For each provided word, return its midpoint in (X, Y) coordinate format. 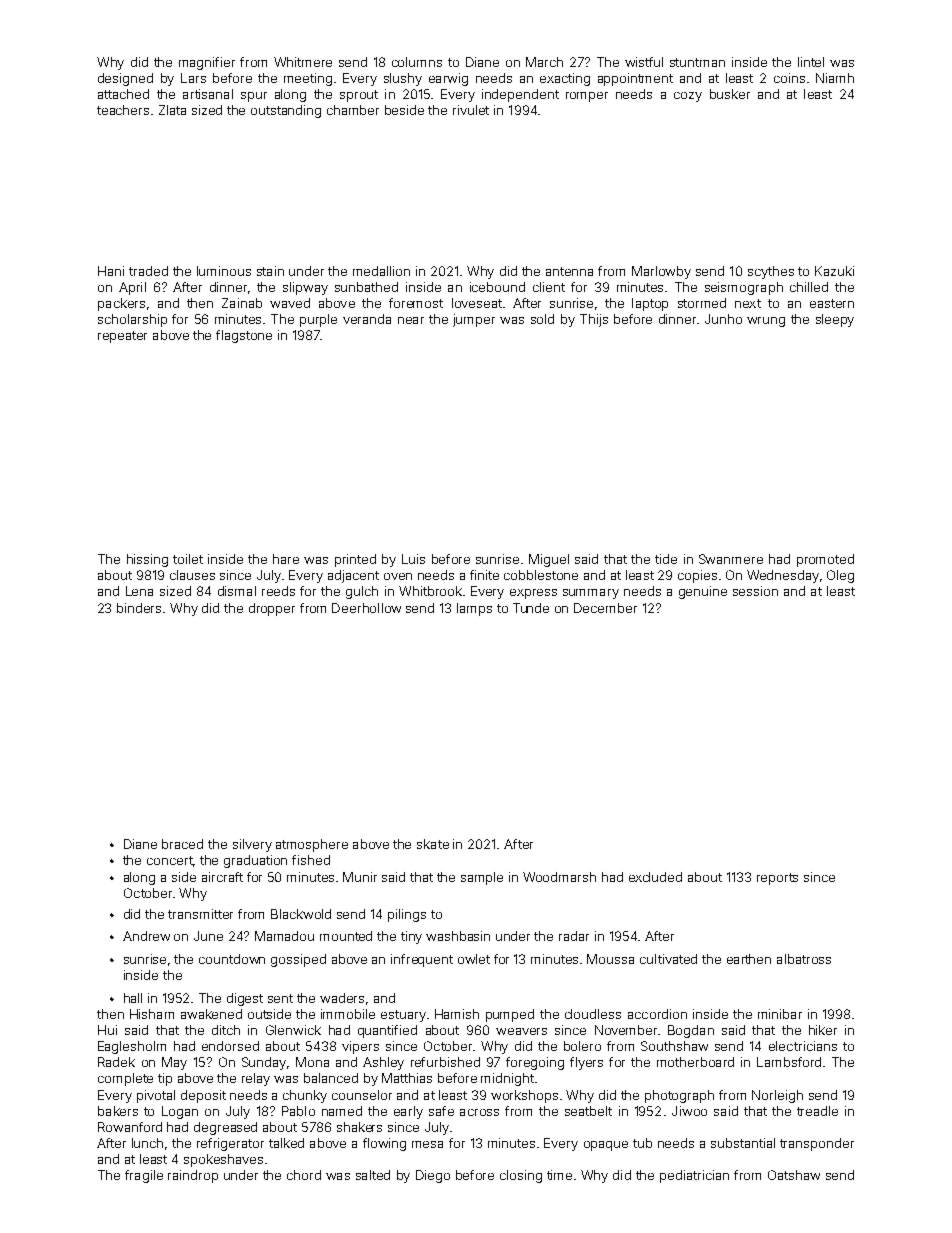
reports (777, 879)
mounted (346, 936)
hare (286, 559)
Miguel (549, 560)
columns (417, 62)
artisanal (208, 94)
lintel (811, 62)
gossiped (298, 960)
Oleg (840, 576)
